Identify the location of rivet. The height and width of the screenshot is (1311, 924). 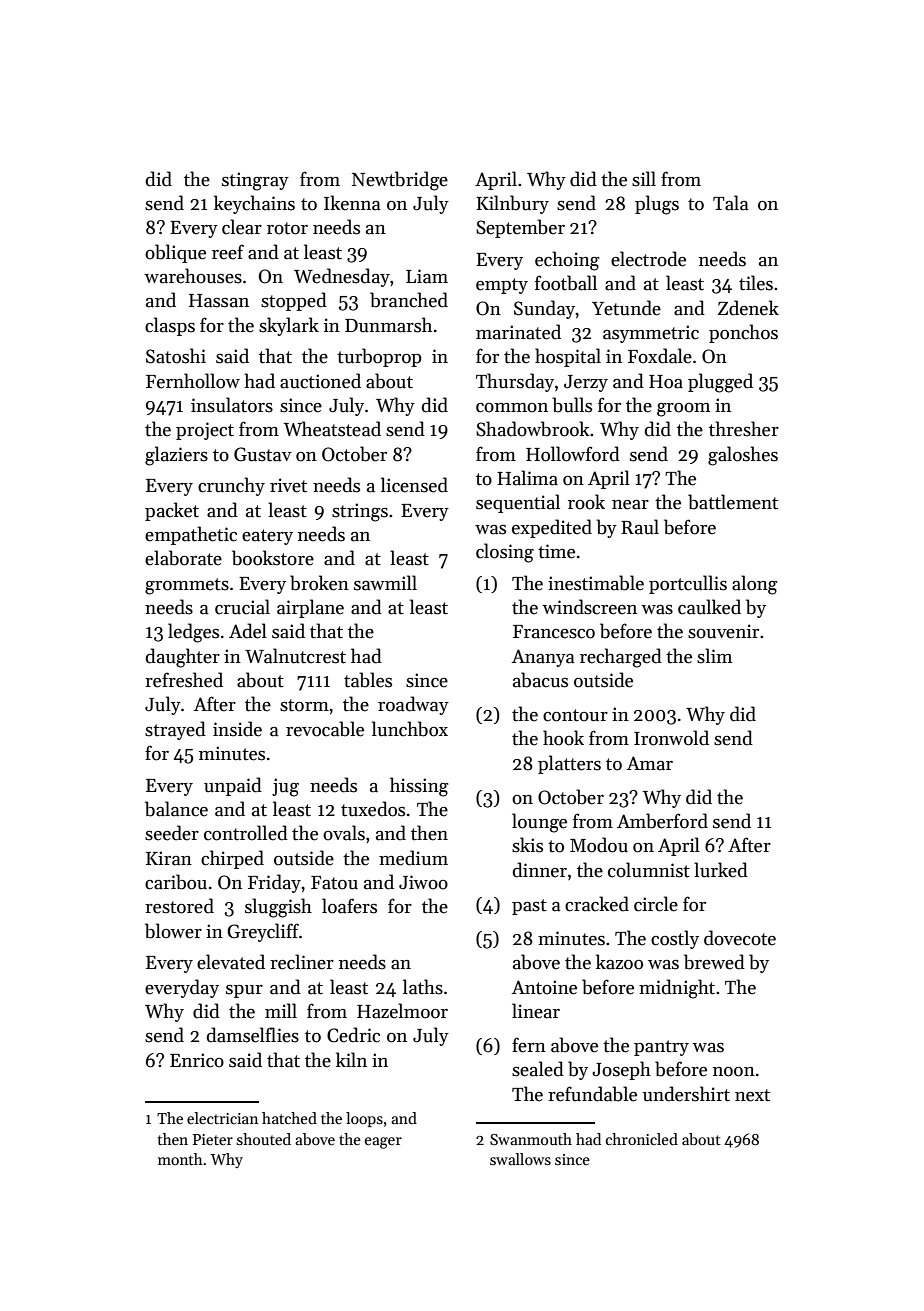
(288, 485).
